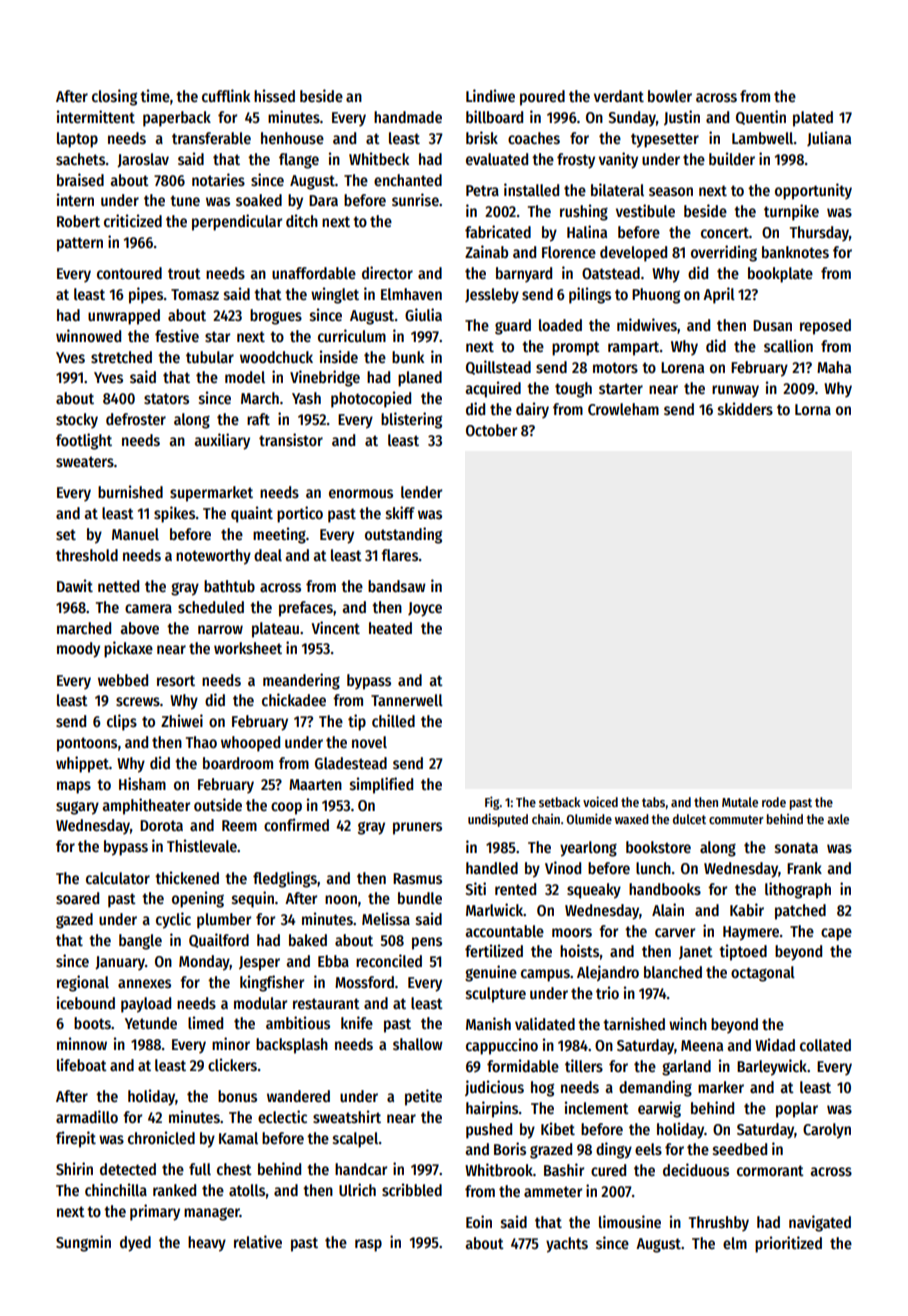 The width and height of the image is (908, 1316). I want to click on intermittent, so click(96, 117).
